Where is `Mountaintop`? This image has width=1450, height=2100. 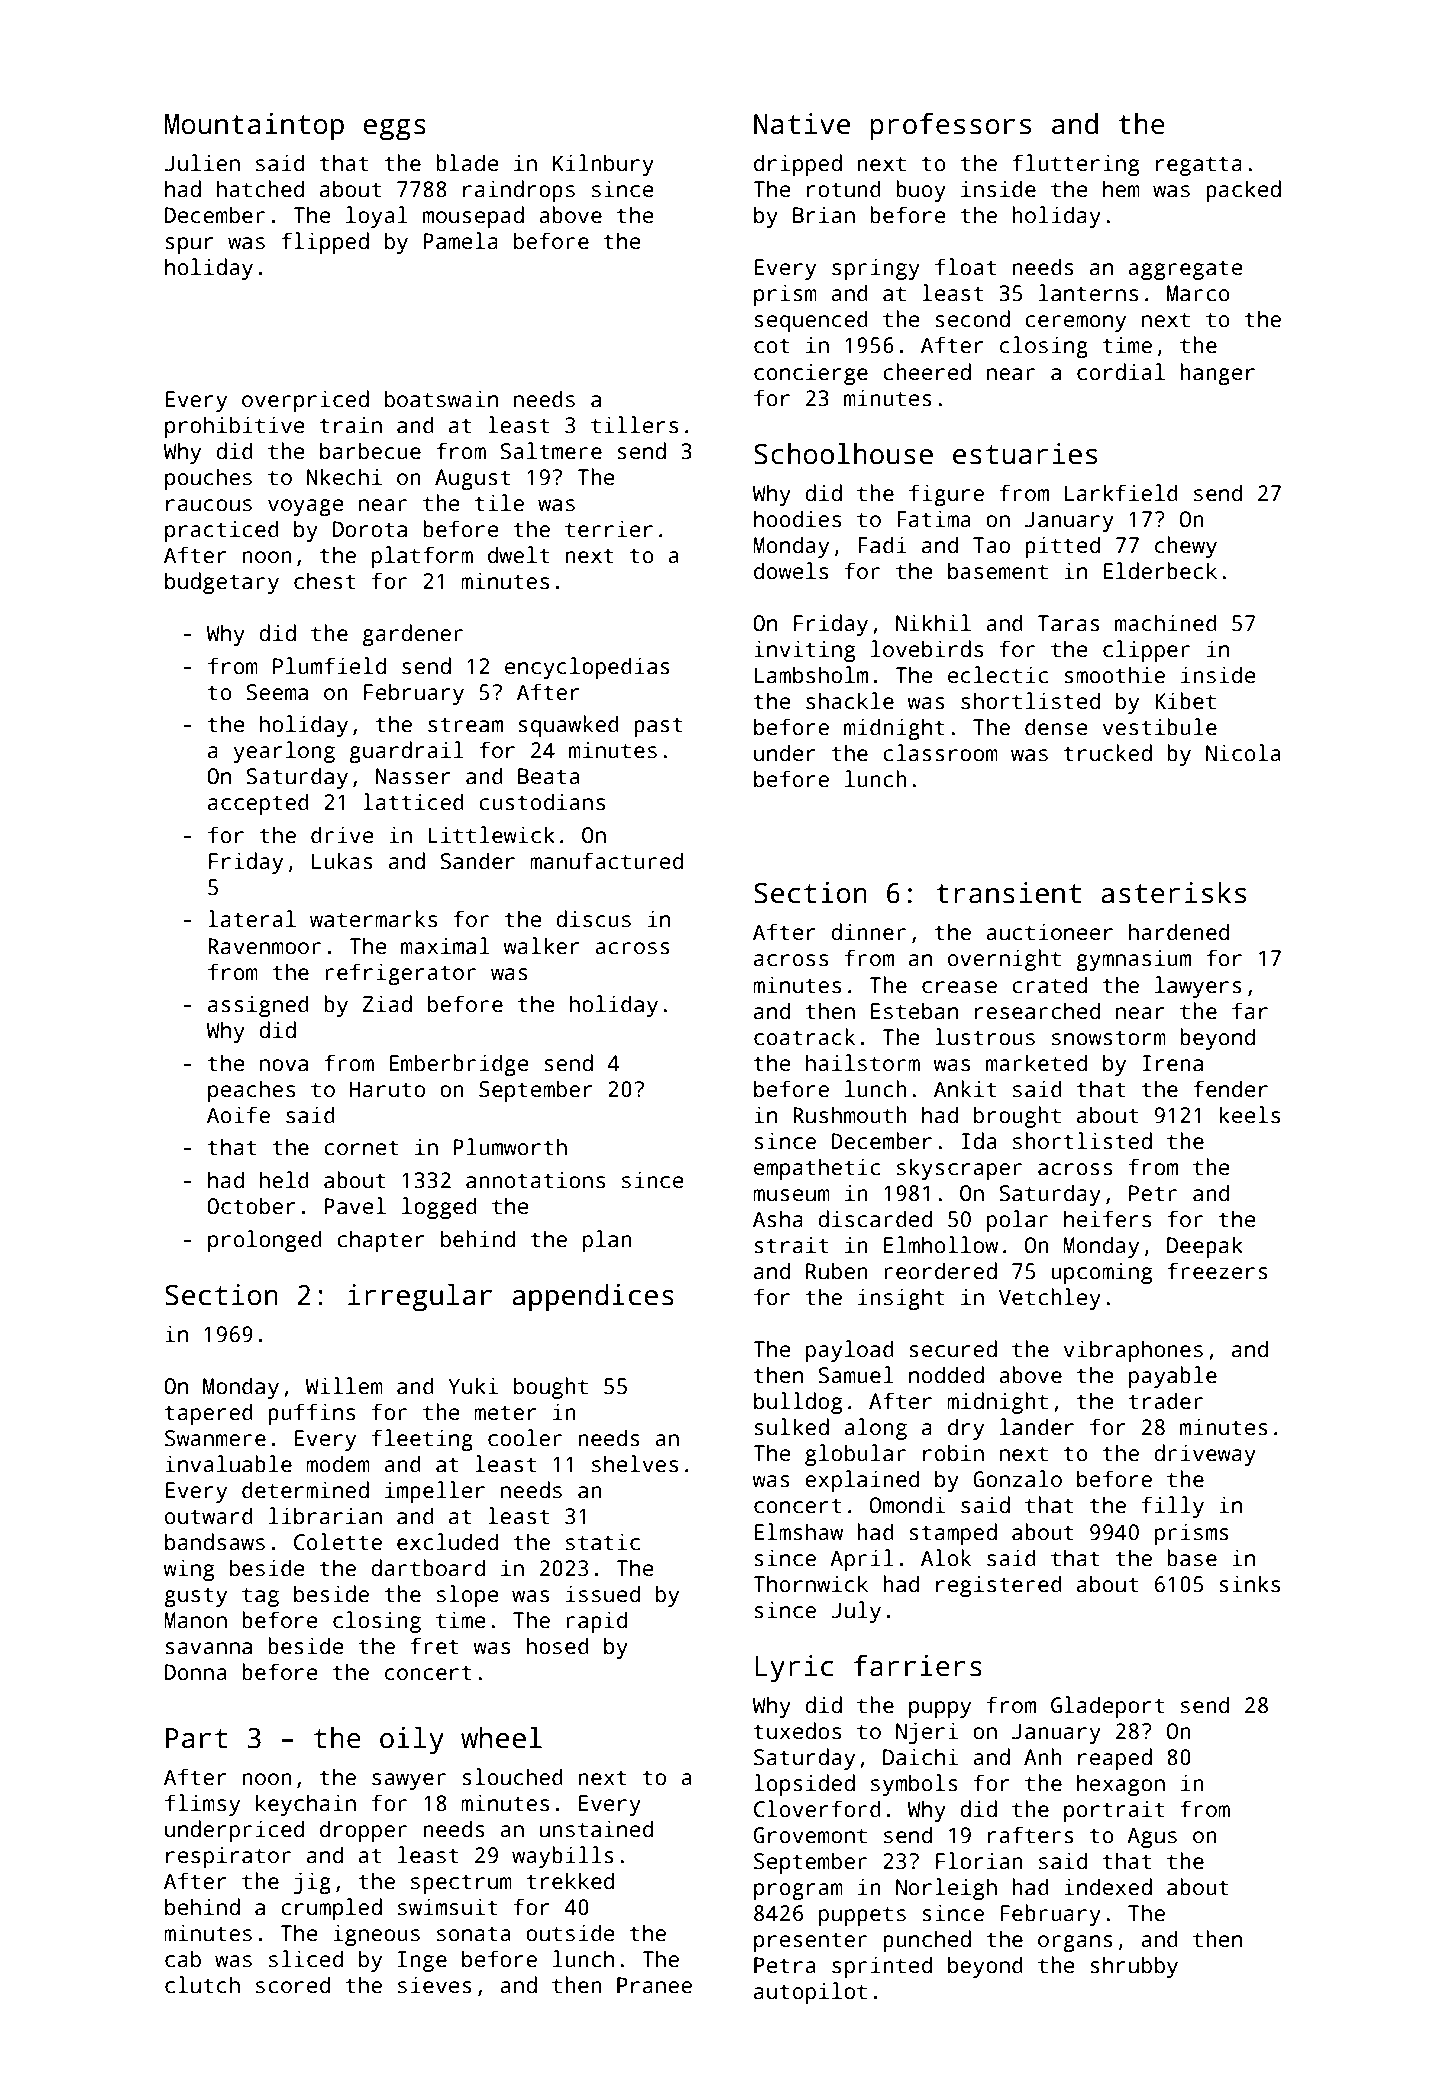
Mountaintop is located at coordinates (254, 127).
